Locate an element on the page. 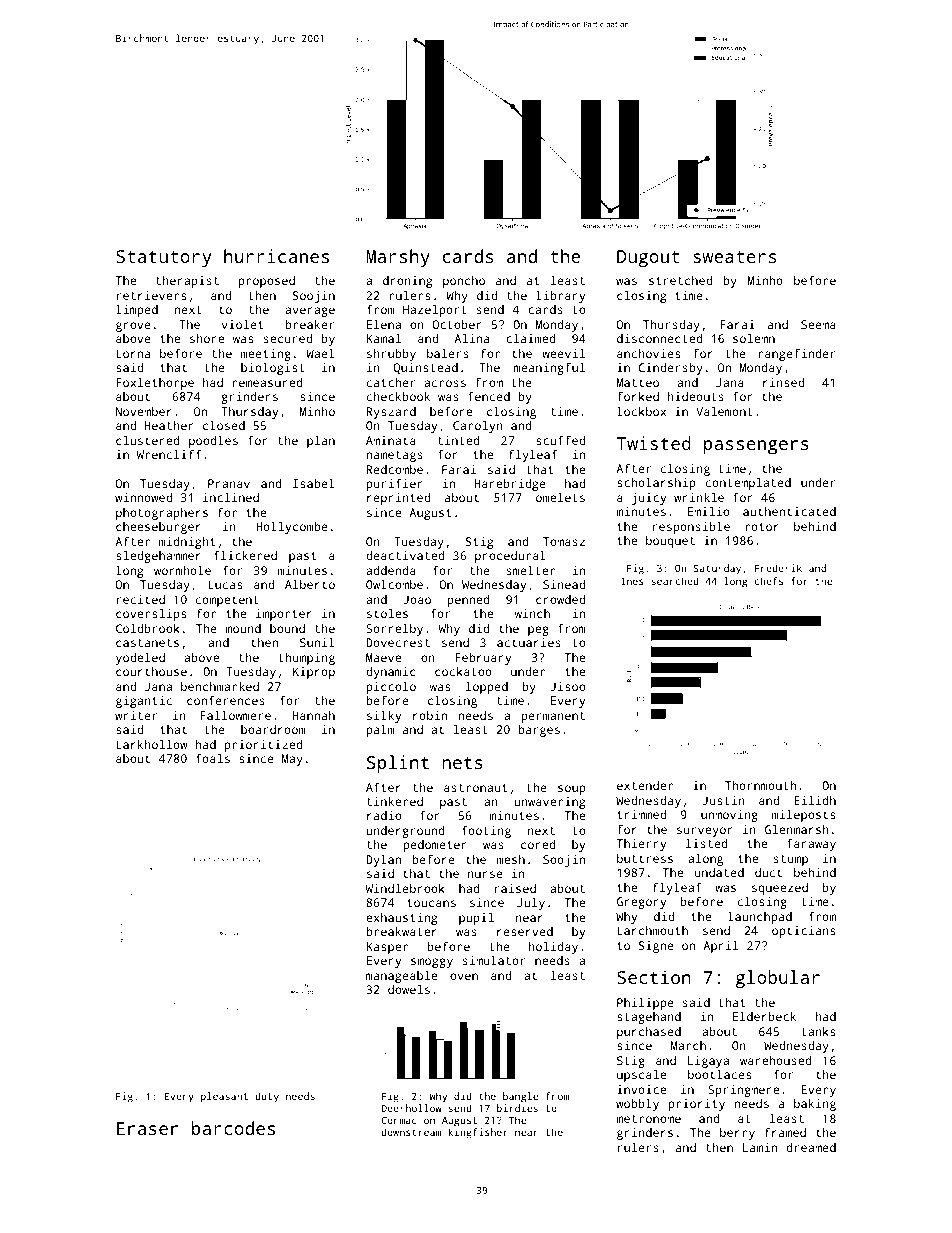 Image resolution: width=952 pixels, height=1233 pixels. duty is located at coordinates (267, 1097).
